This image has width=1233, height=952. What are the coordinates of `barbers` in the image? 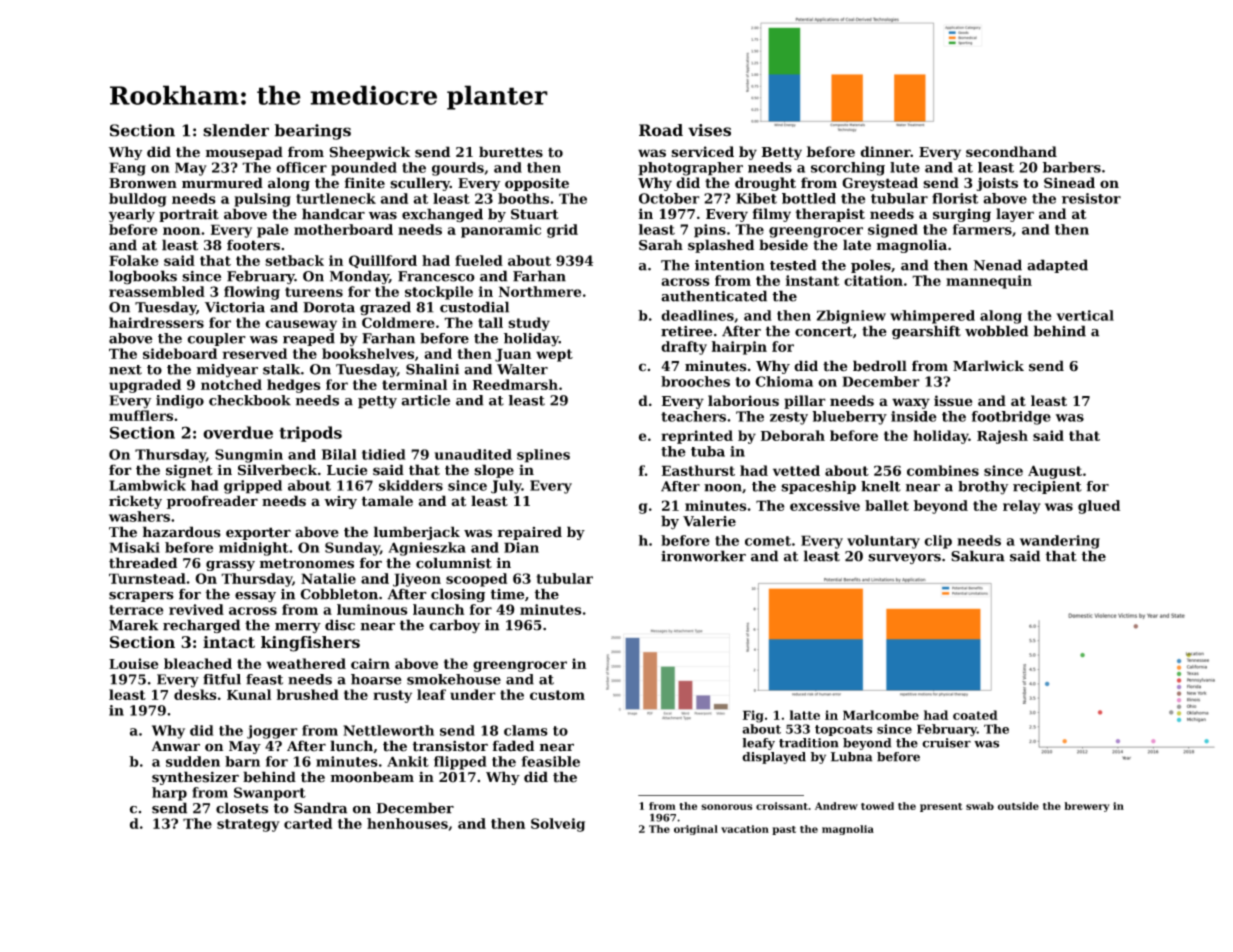 It's located at (1072, 167).
